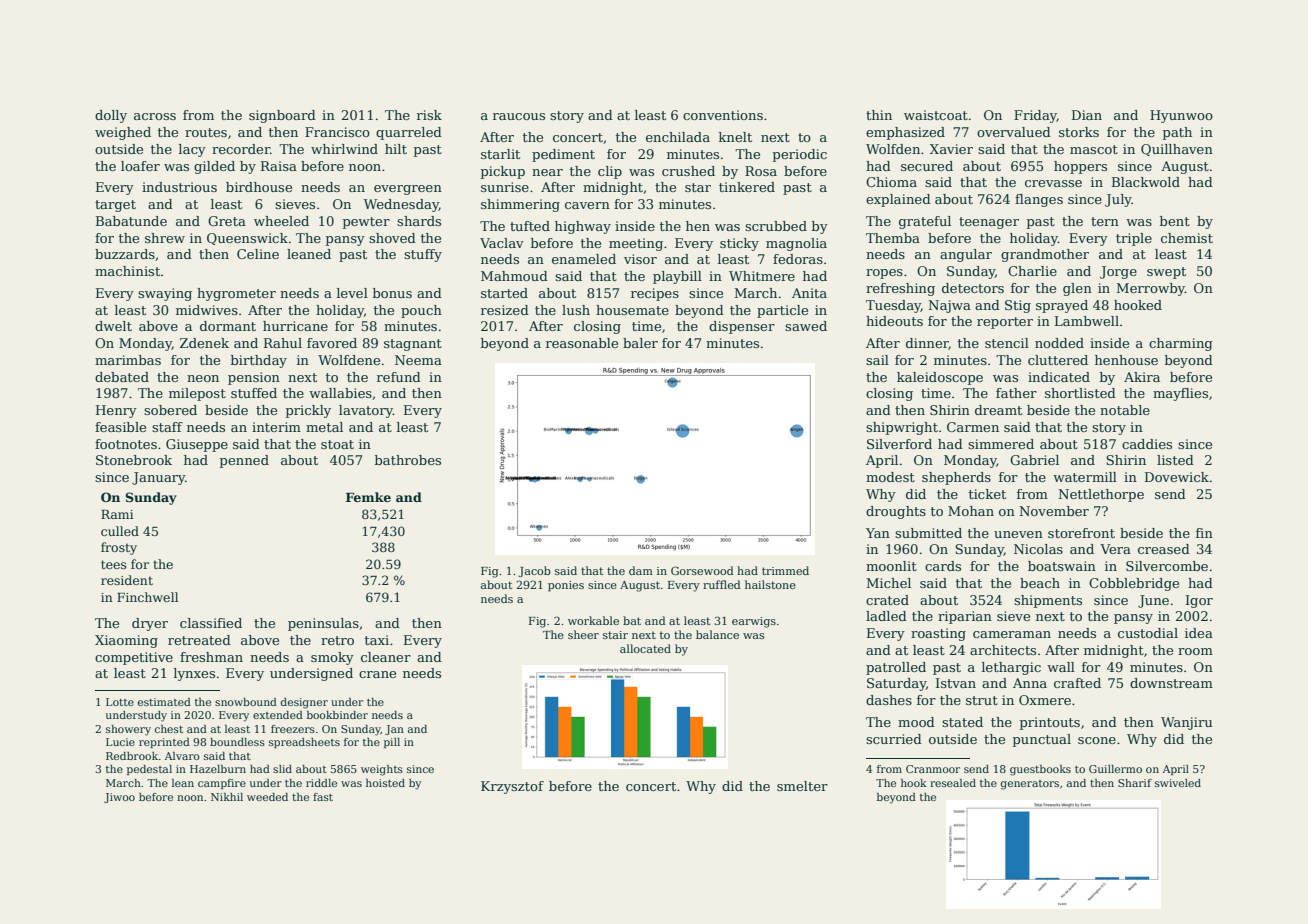 The width and height of the page is (1308, 924). I want to click on waistcoat, so click(936, 115).
